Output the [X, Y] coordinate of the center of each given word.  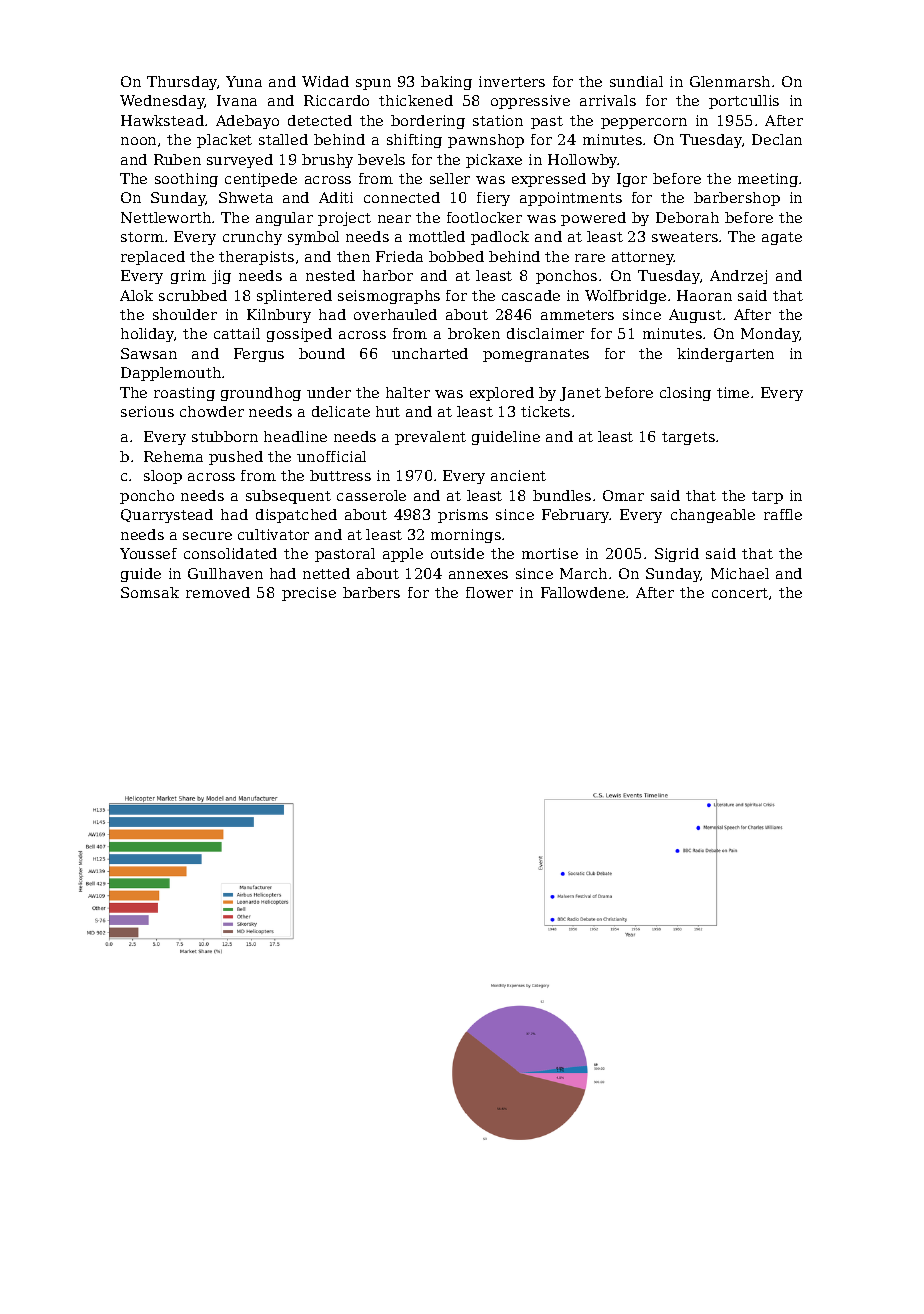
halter [408, 392]
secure [207, 536]
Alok [136, 295]
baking [446, 83]
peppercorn [644, 123]
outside [457, 553]
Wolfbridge [625, 297]
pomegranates [536, 355]
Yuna [244, 81]
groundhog [261, 394]
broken [474, 333]
